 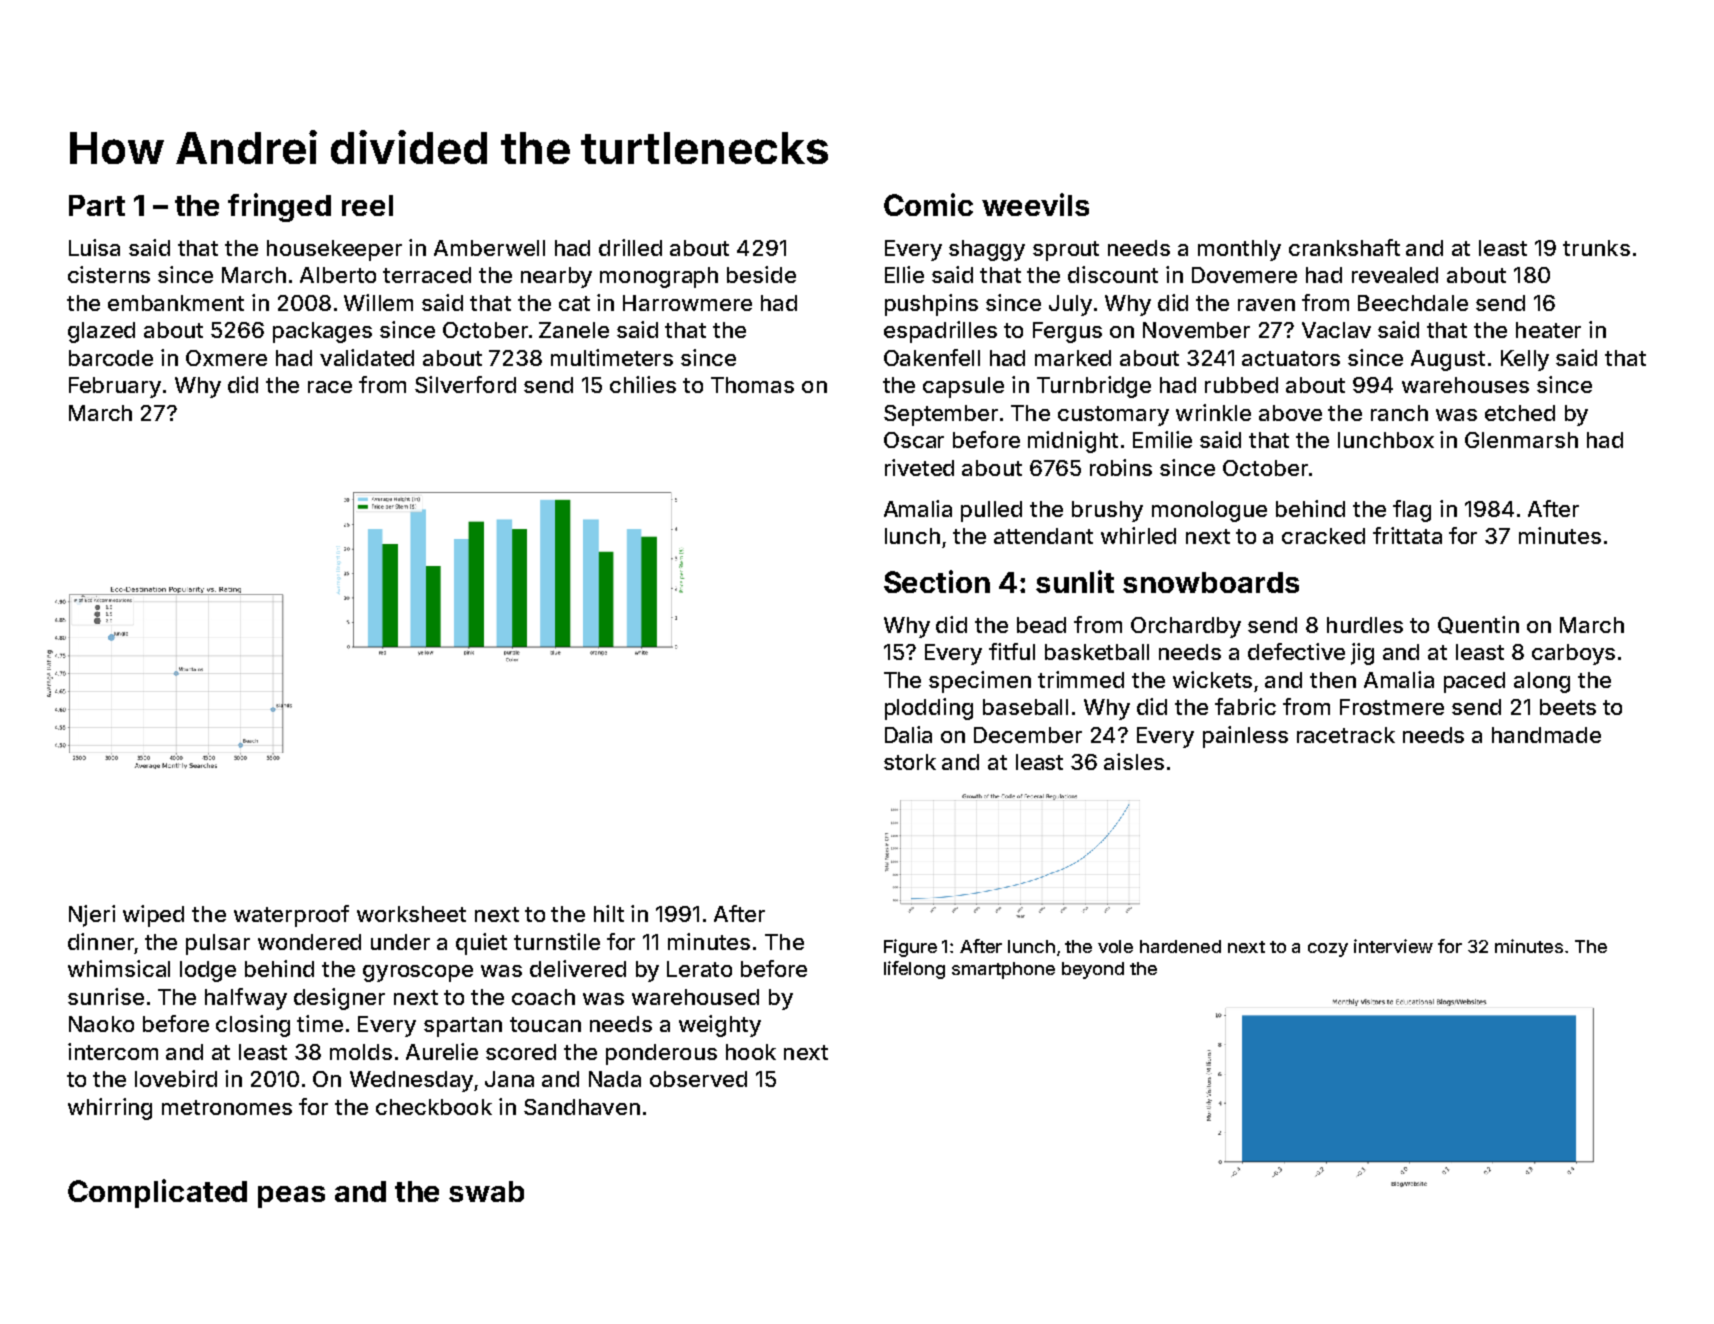 What do you see at coordinates (556, 277) in the page?
I see `nearby` at bounding box center [556, 277].
